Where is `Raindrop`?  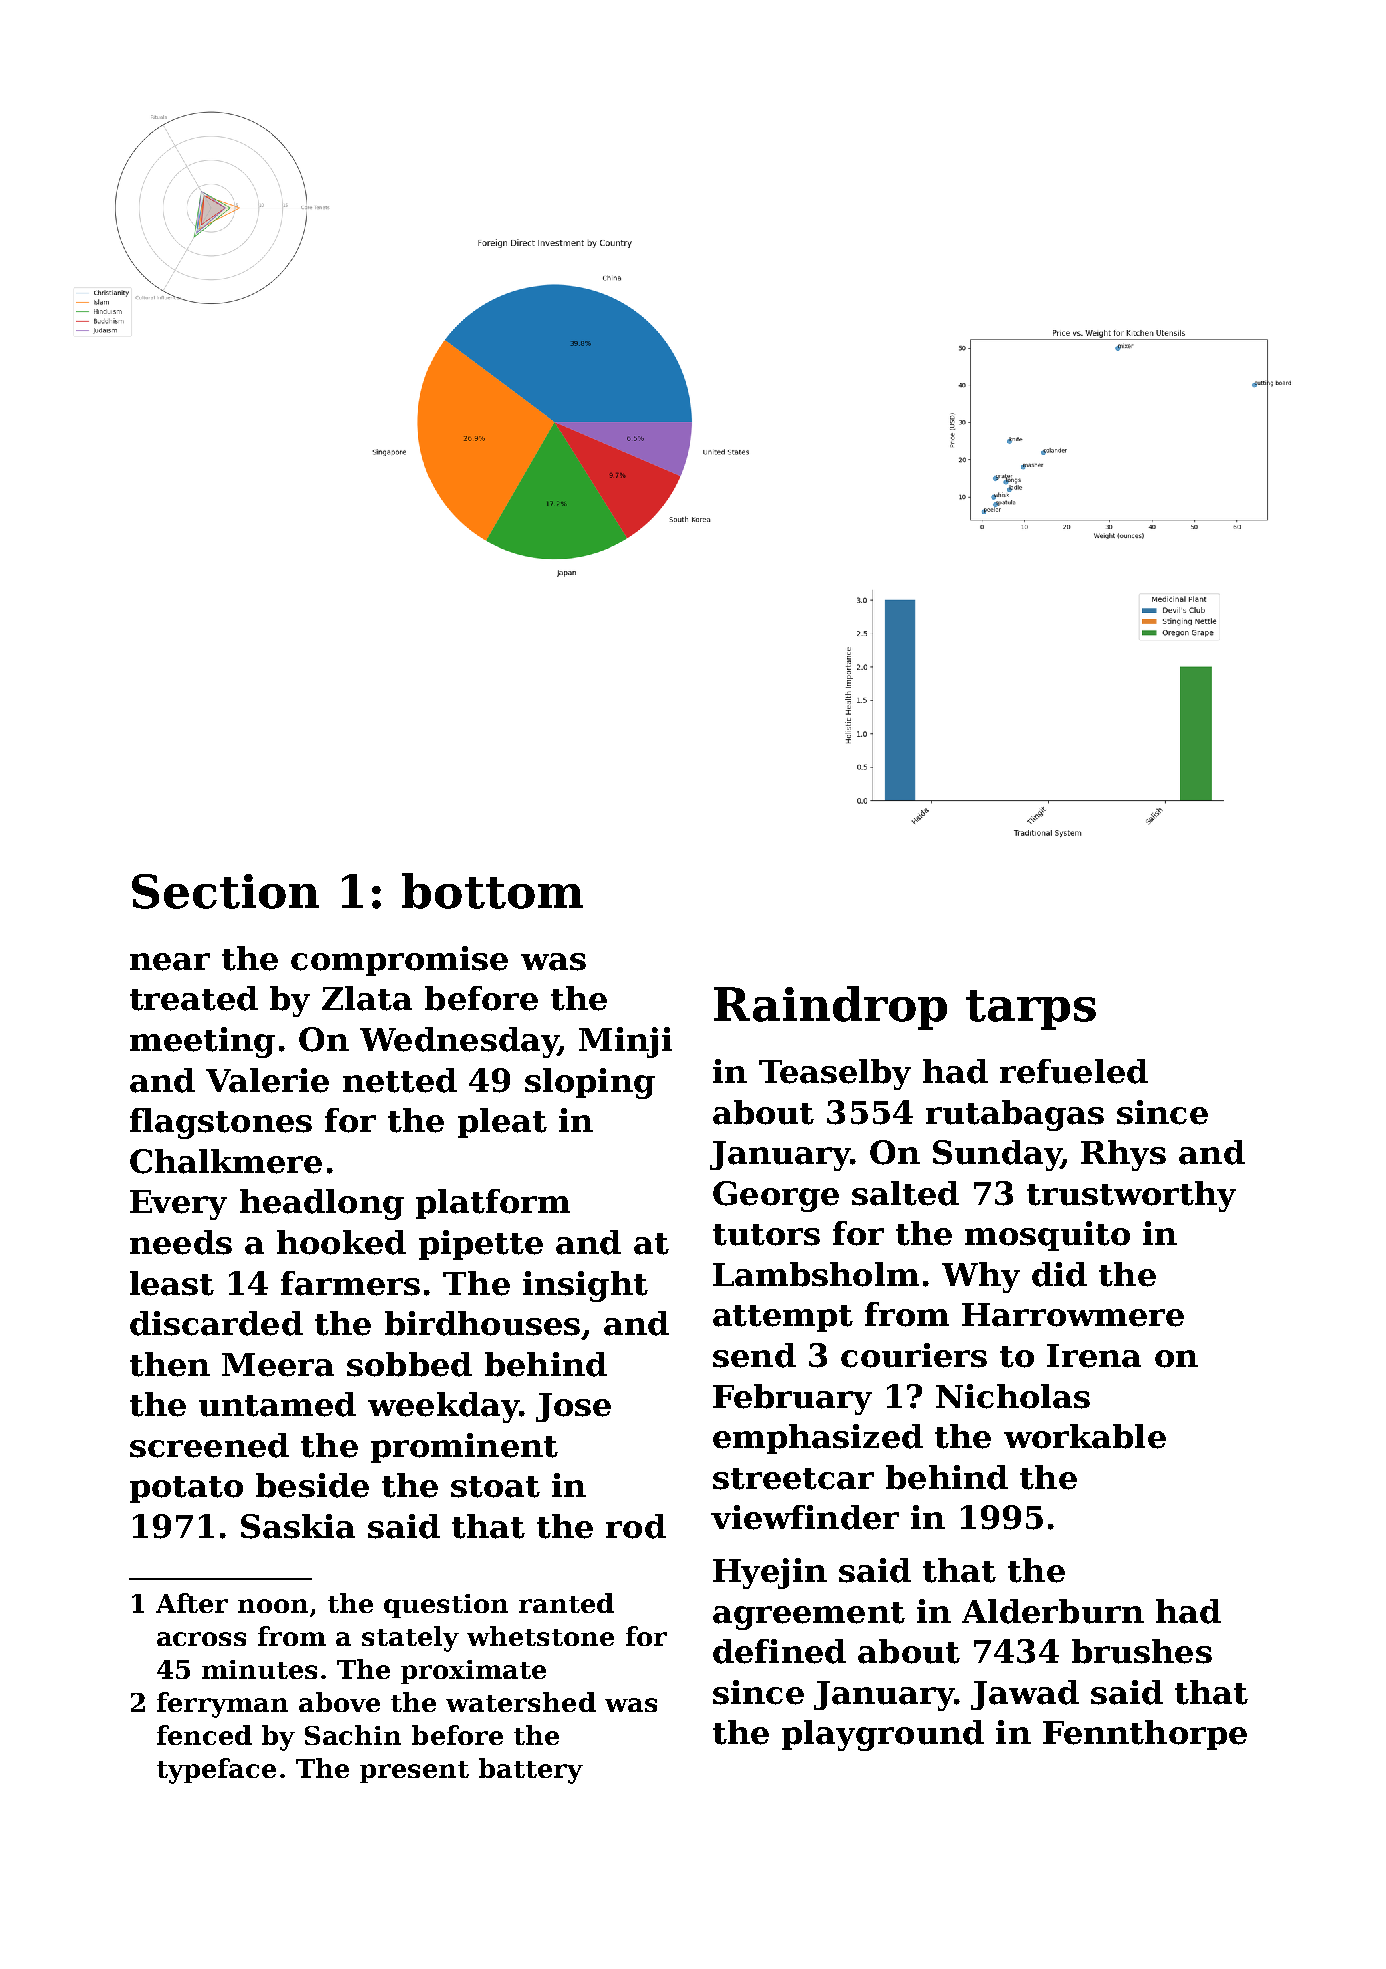 Raindrop is located at coordinates (830, 1008).
